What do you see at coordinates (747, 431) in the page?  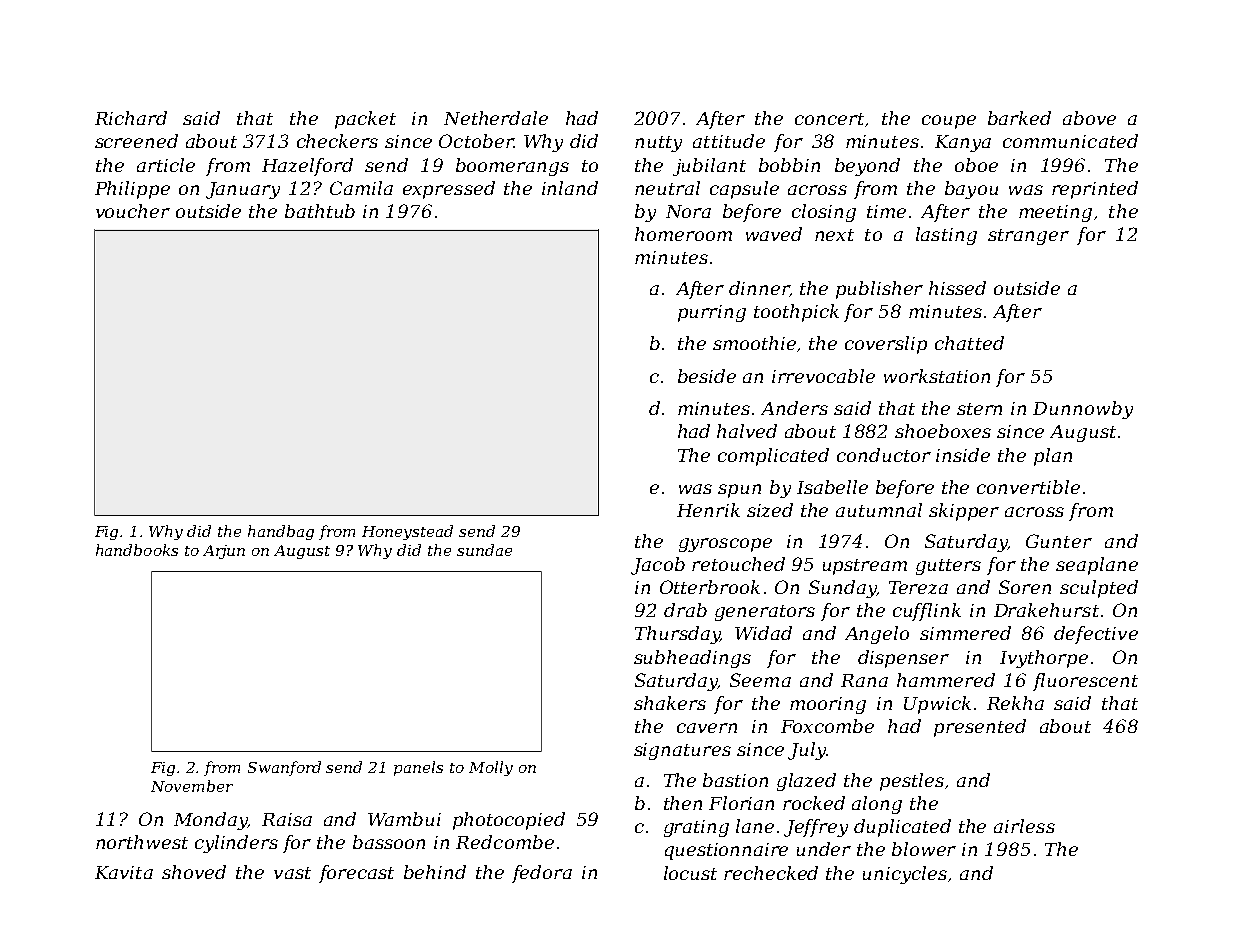 I see `halved` at bounding box center [747, 431].
